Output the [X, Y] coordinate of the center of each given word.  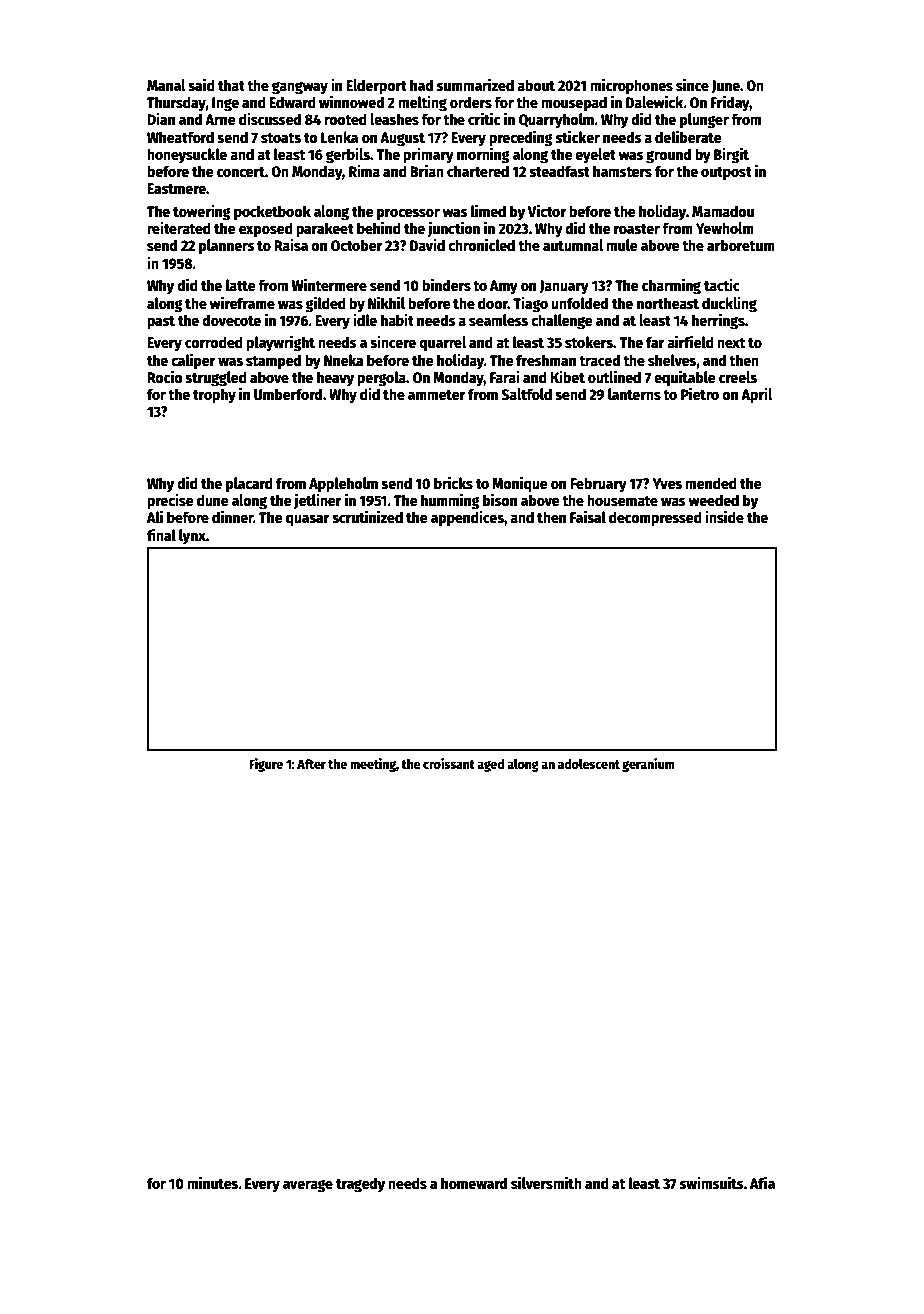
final [161, 534]
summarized [475, 84]
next [731, 343]
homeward [474, 1183]
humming [450, 501]
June [725, 87]
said [201, 84]
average [308, 1186]
